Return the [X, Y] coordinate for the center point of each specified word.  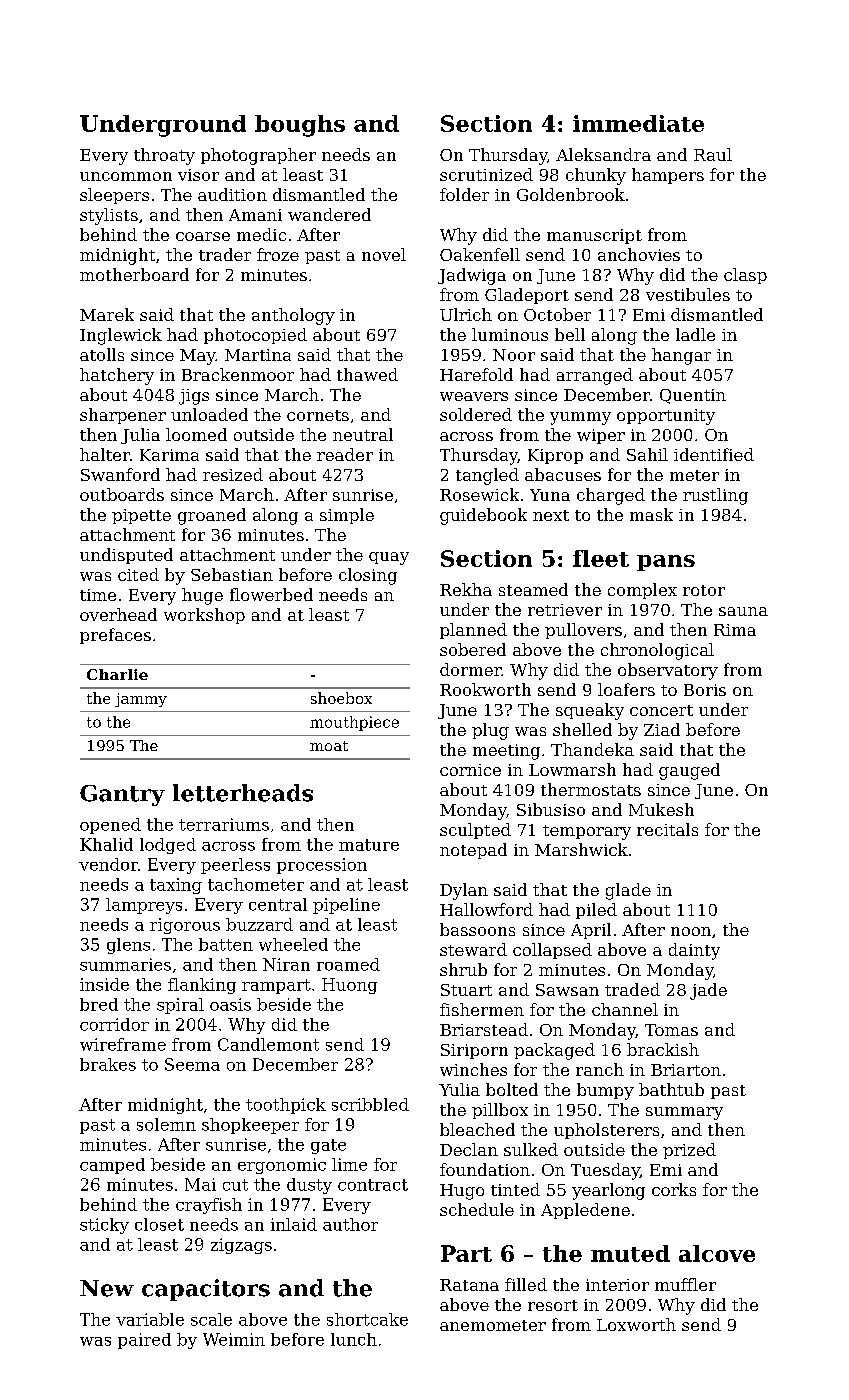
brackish [663, 1049]
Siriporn [474, 1051]
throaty [164, 156]
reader [345, 454]
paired [144, 1341]
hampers [668, 176]
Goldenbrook [571, 194]
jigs [194, 397]
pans [666, 563]
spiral [180, 1006]
